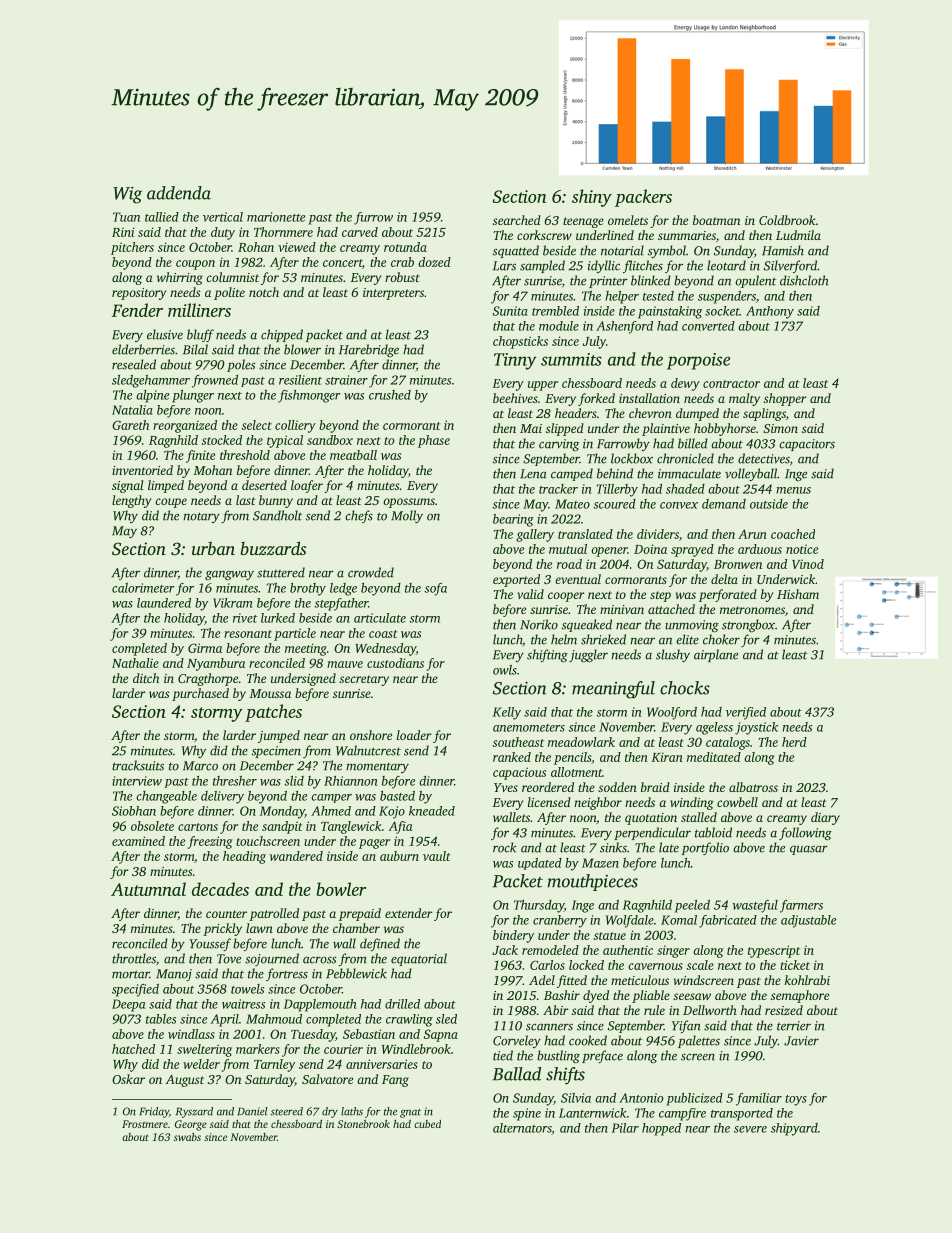  I want to click on packers, so click(643, 198).
